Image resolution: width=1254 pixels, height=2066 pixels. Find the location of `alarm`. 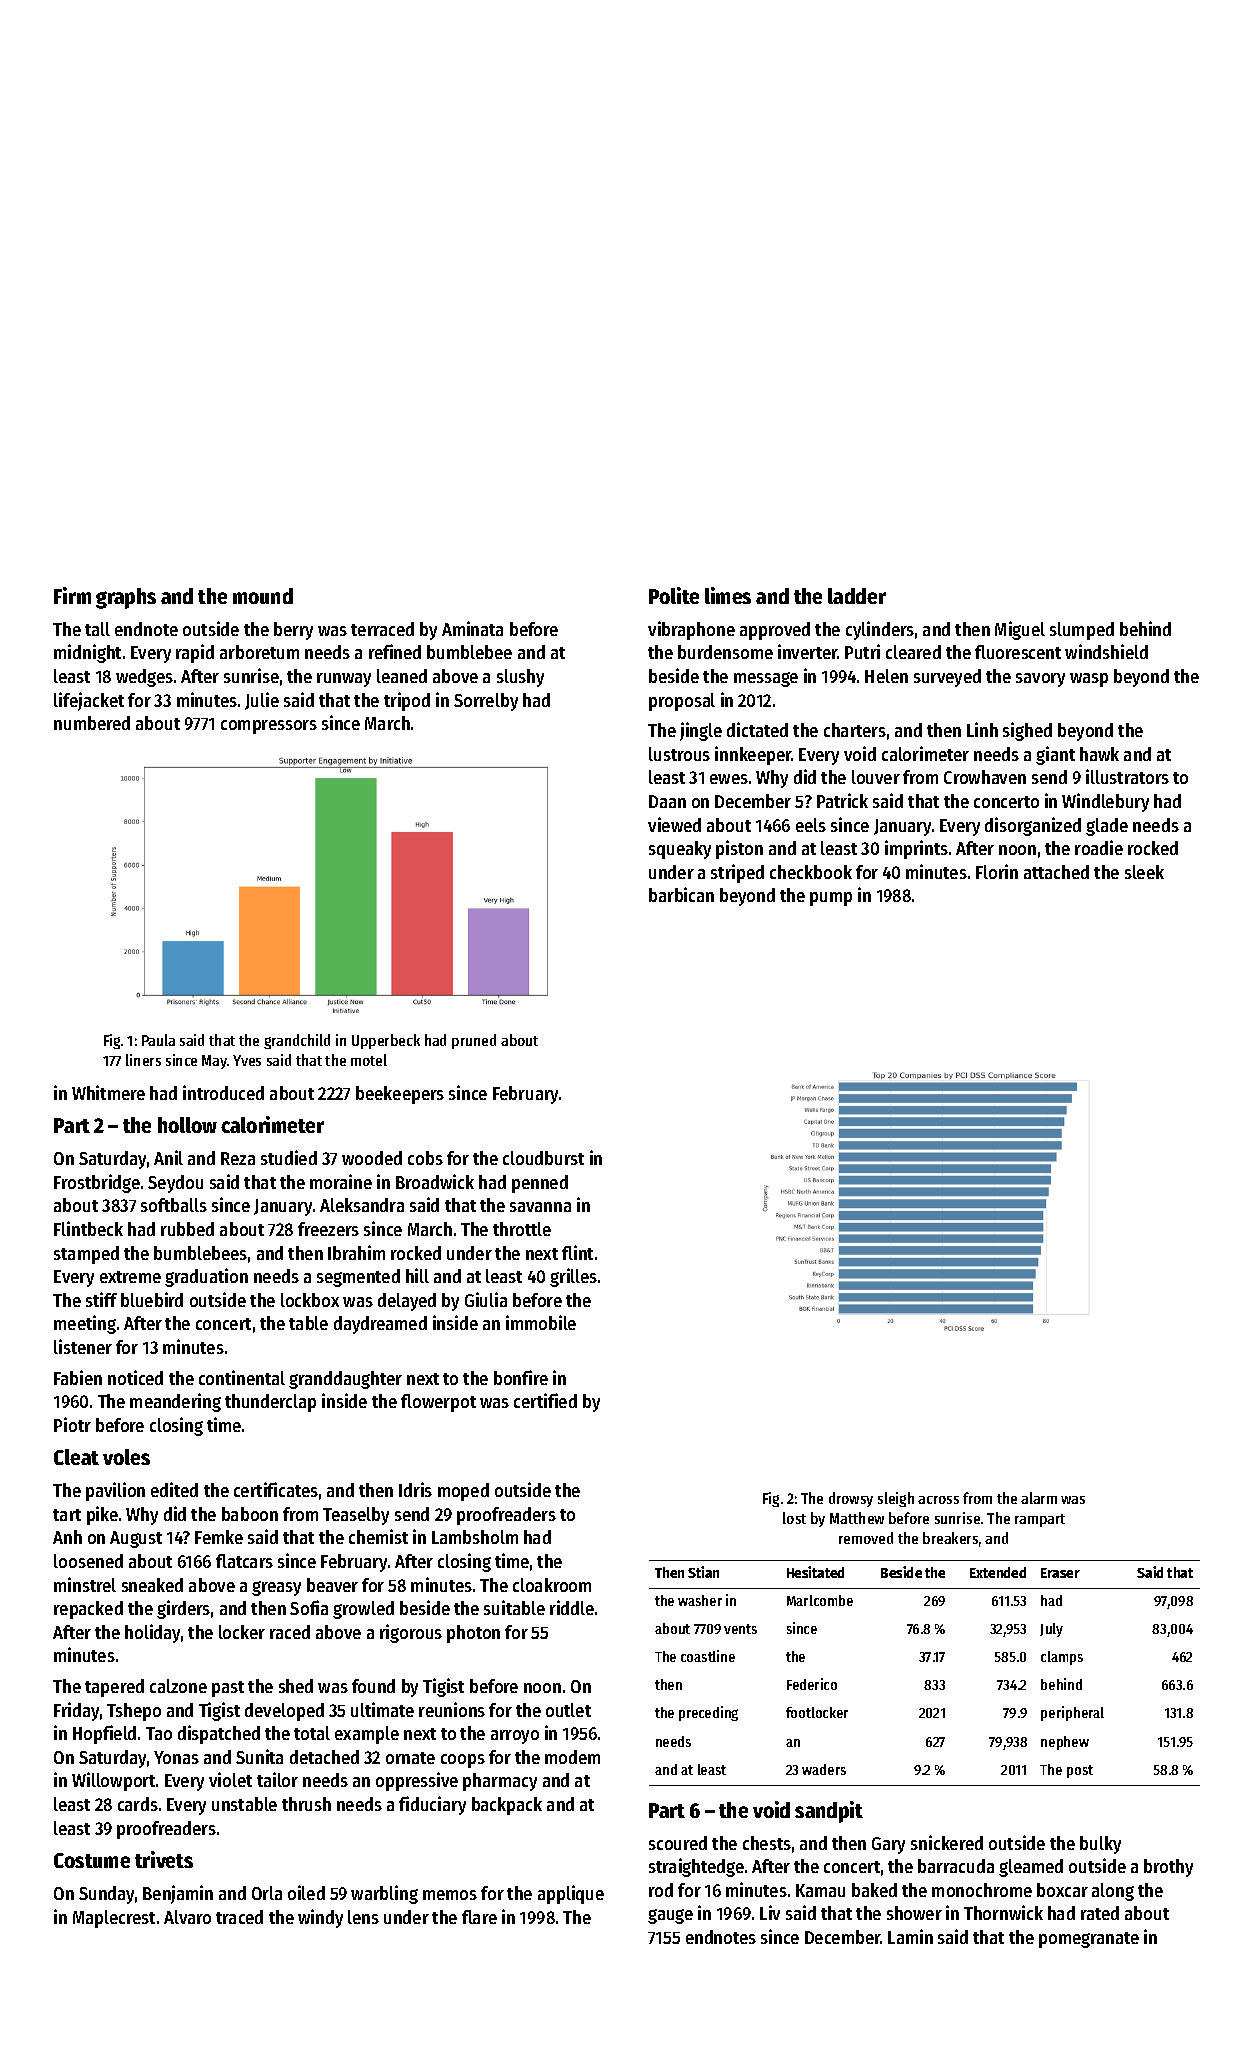

alarm is located at coordinates (1039, 1498).
